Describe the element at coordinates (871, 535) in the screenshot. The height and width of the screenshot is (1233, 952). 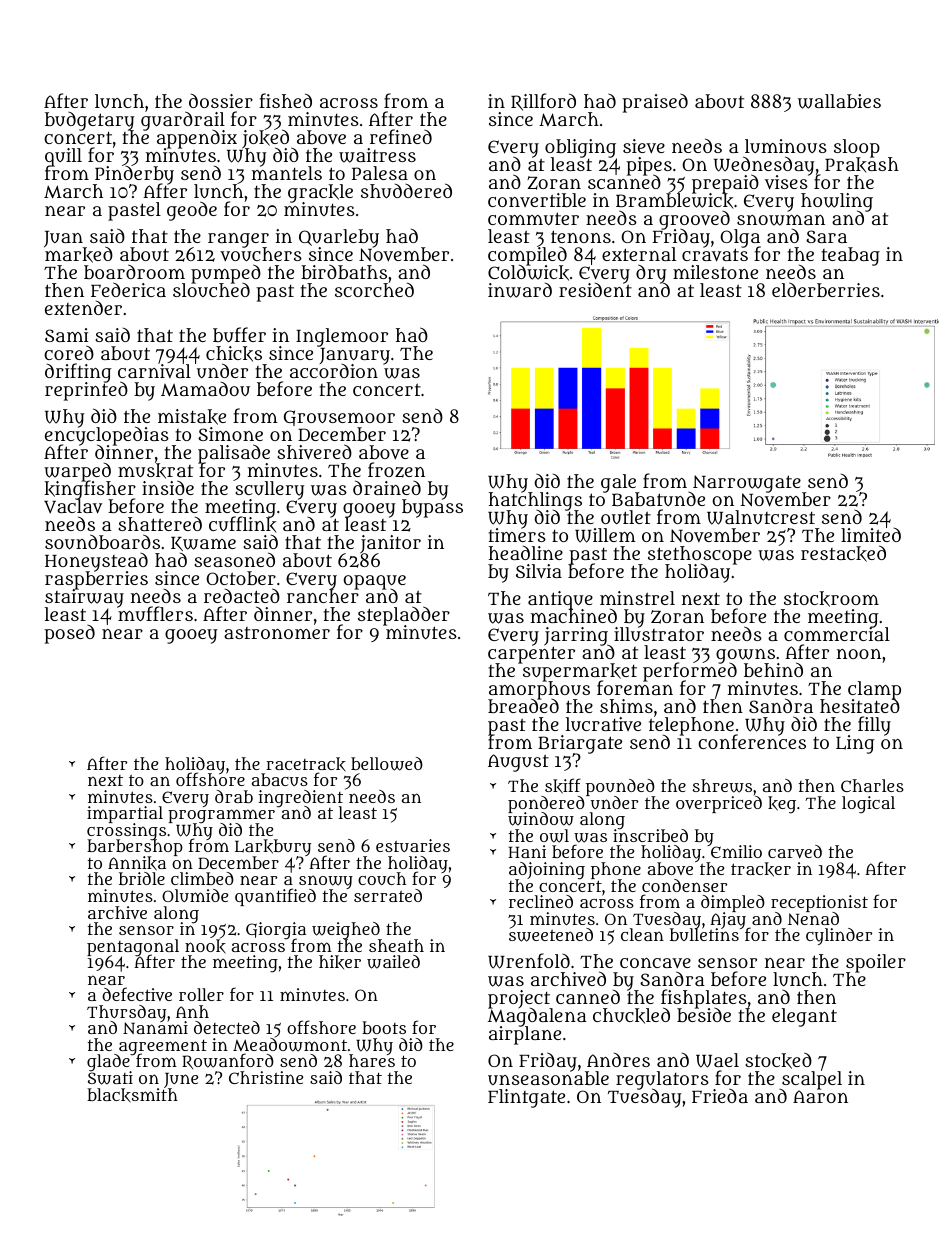
I see `limited` at that location.
